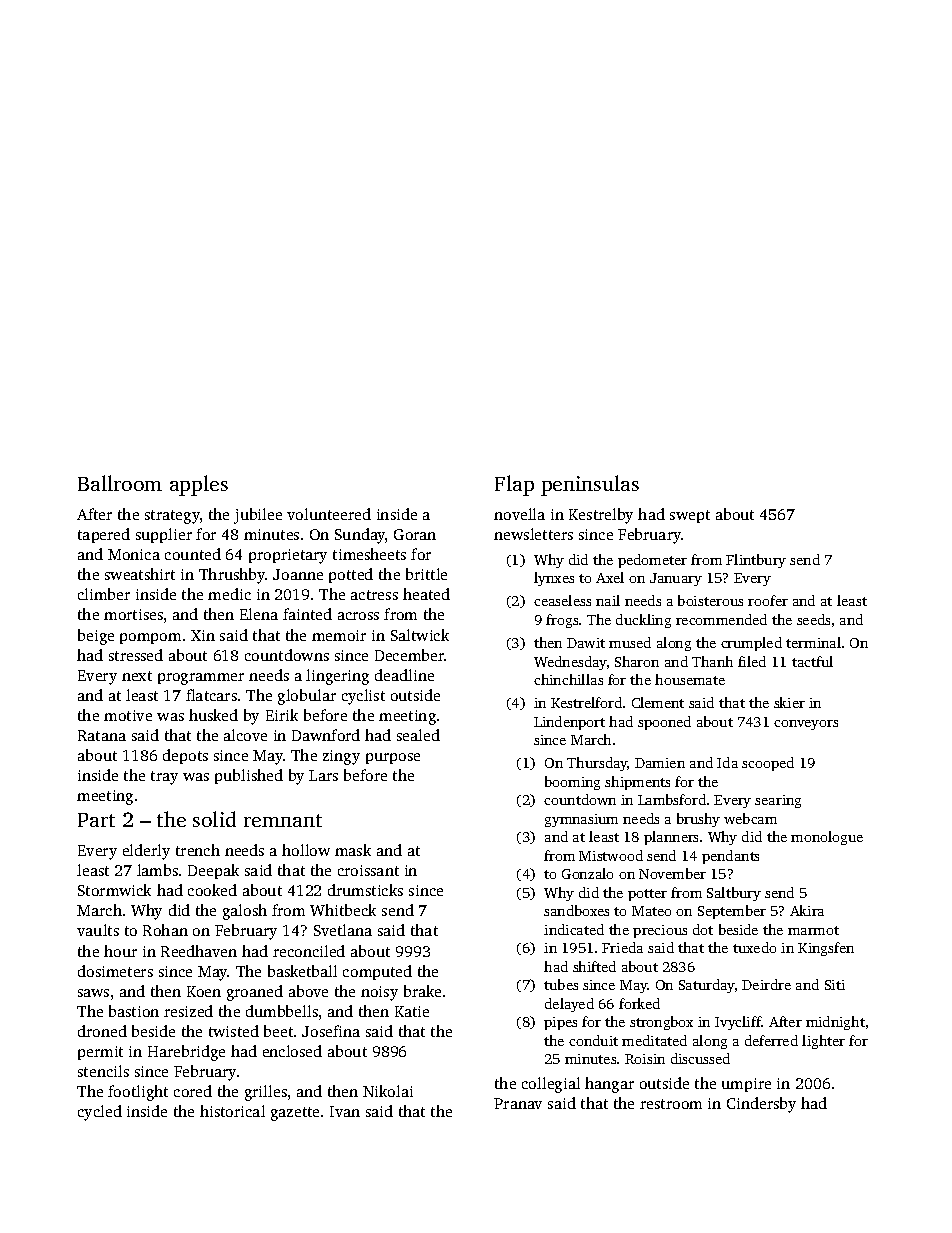 The width and height of the screenshot is (952, 1233). Describe the element at coordinates (756, 561) in the screenshot. I see `Flintbury` at that location.
